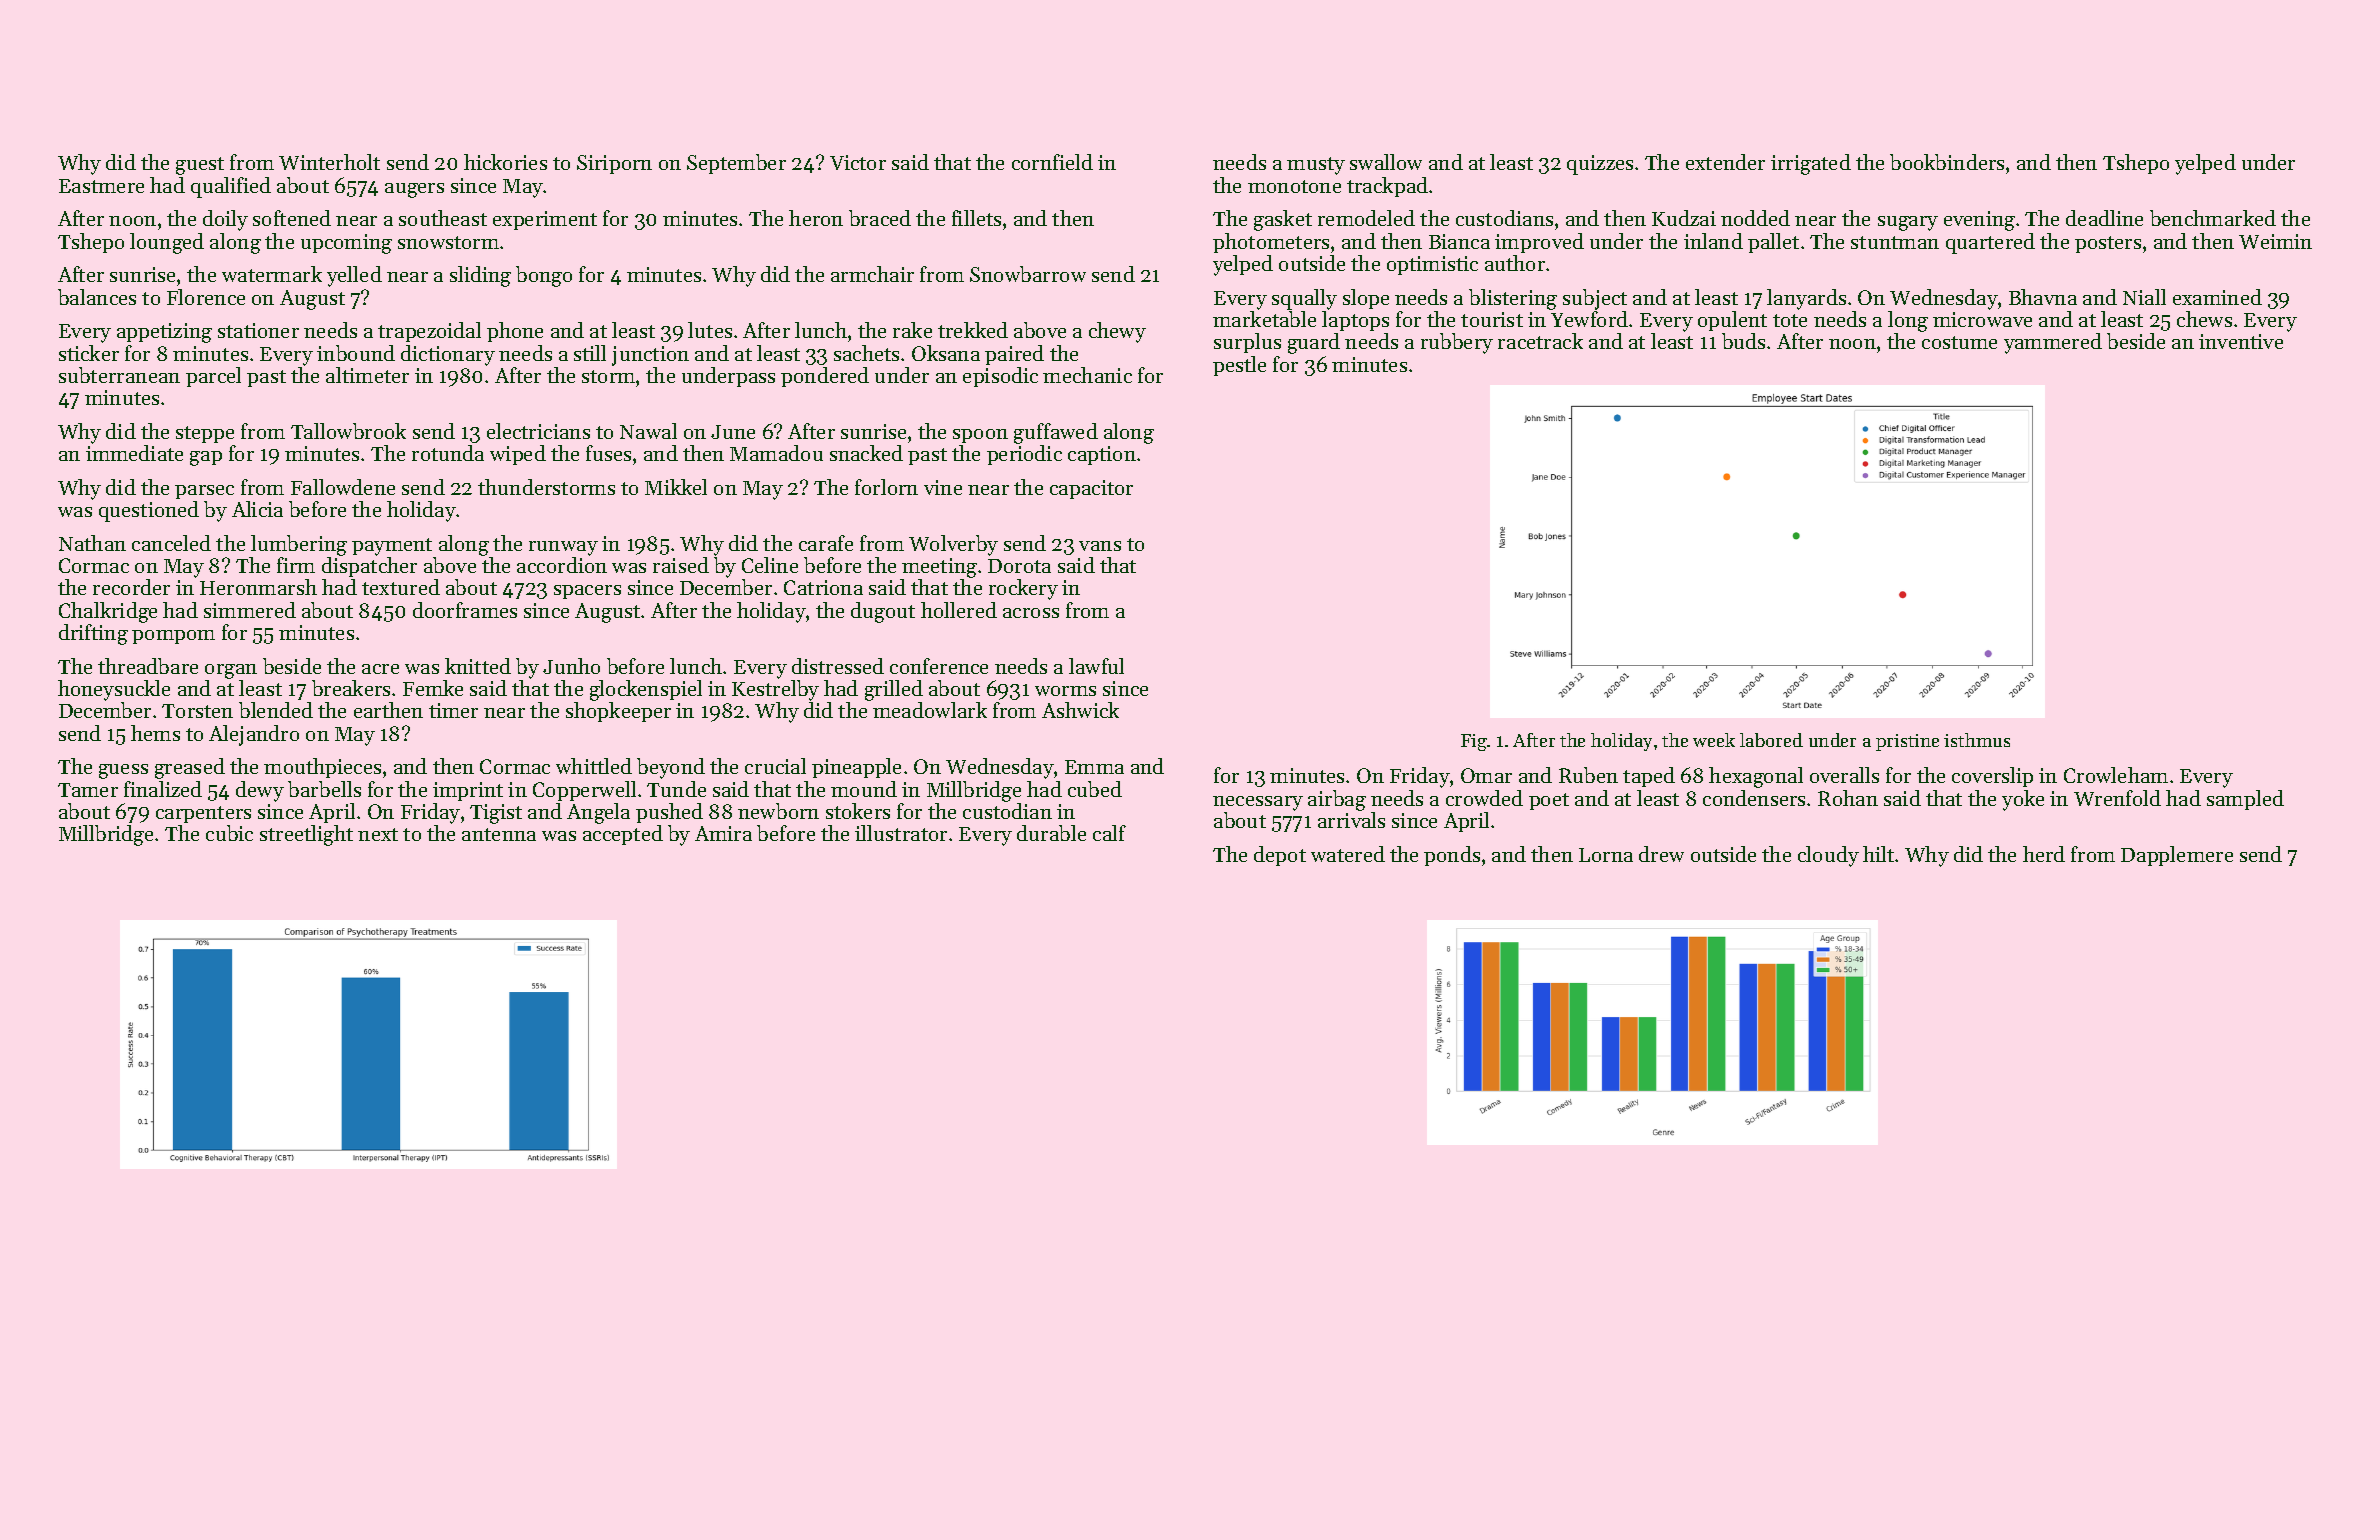 This image has height=1540, width=2380. I want to click on racetrack, so click(1540, 341).
